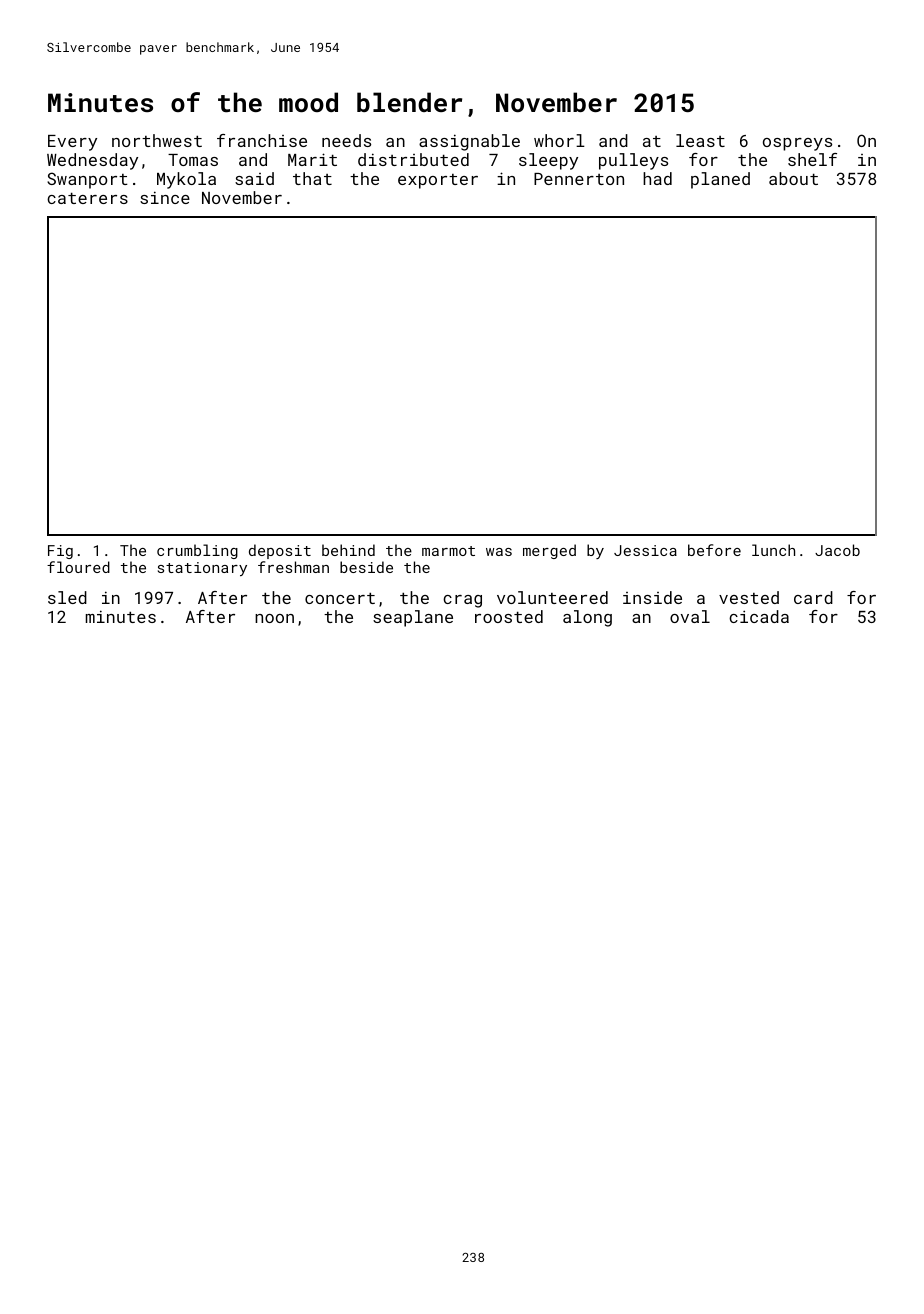 The image size is (924, 1314). I want to click on assignable, so click(469, 142).
